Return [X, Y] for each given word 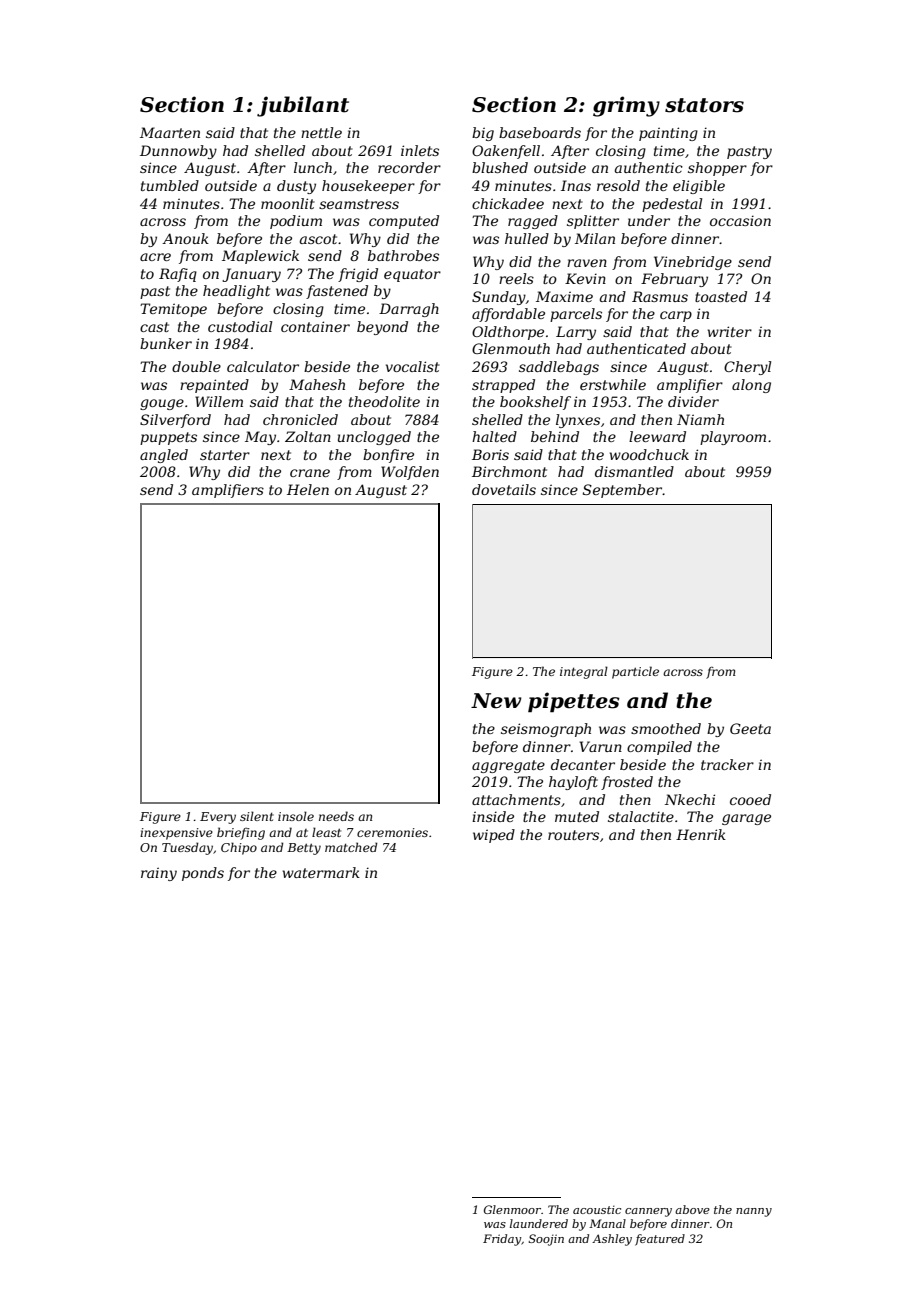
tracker [727, 764]
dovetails [504, 489]
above [692, 1209]
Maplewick [260, 257]
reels [516, 278]
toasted [721, 296]
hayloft [573, 783]
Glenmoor [512, 1209]
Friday [502, 1240]
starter [225, 455]
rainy [159, 874]
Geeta [750, 728]
